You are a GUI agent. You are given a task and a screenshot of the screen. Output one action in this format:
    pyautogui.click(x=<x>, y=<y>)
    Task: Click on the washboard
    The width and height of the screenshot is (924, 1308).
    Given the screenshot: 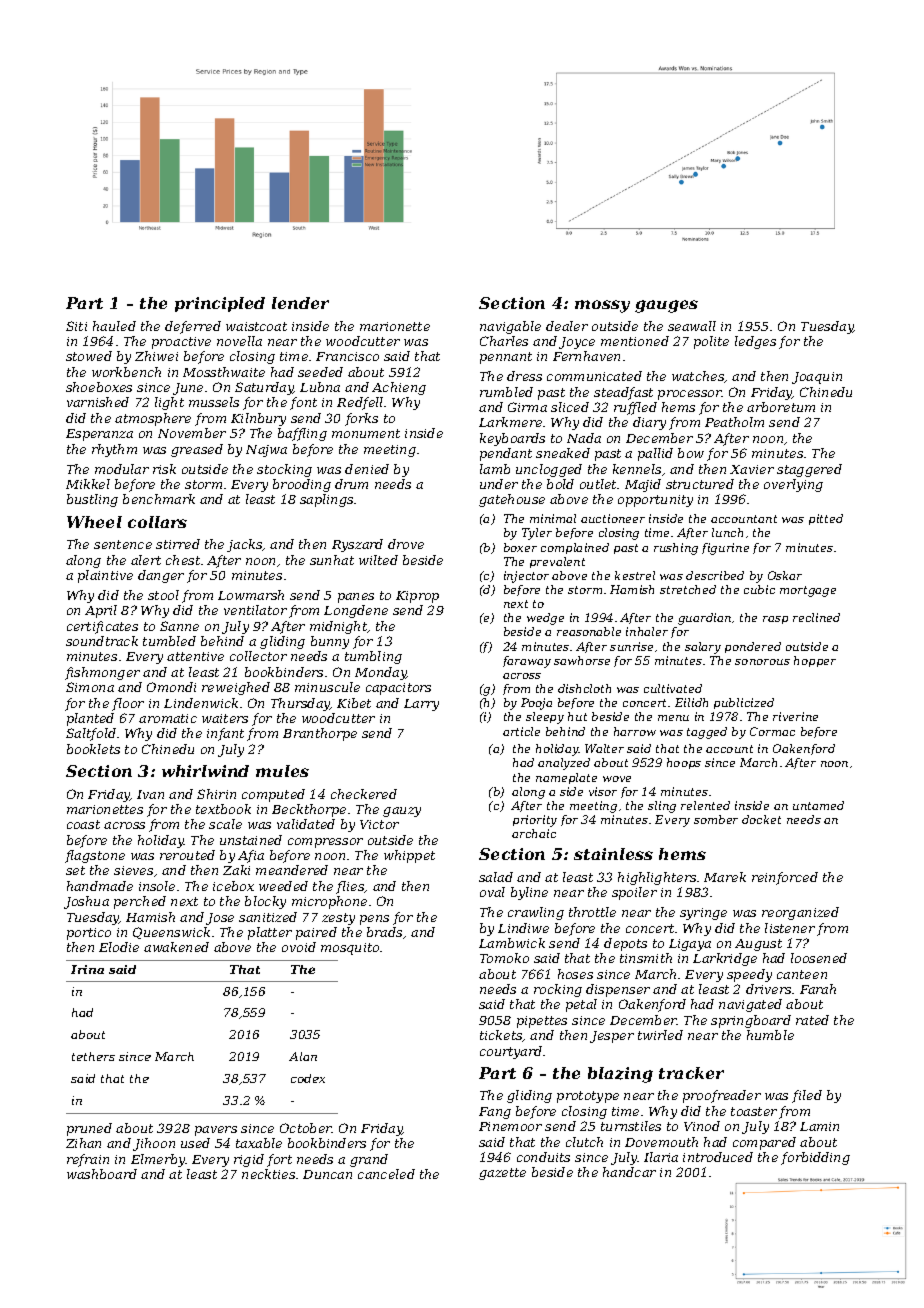 What is the action you would take?
    pyautogui.click(x=102, y=1174)
